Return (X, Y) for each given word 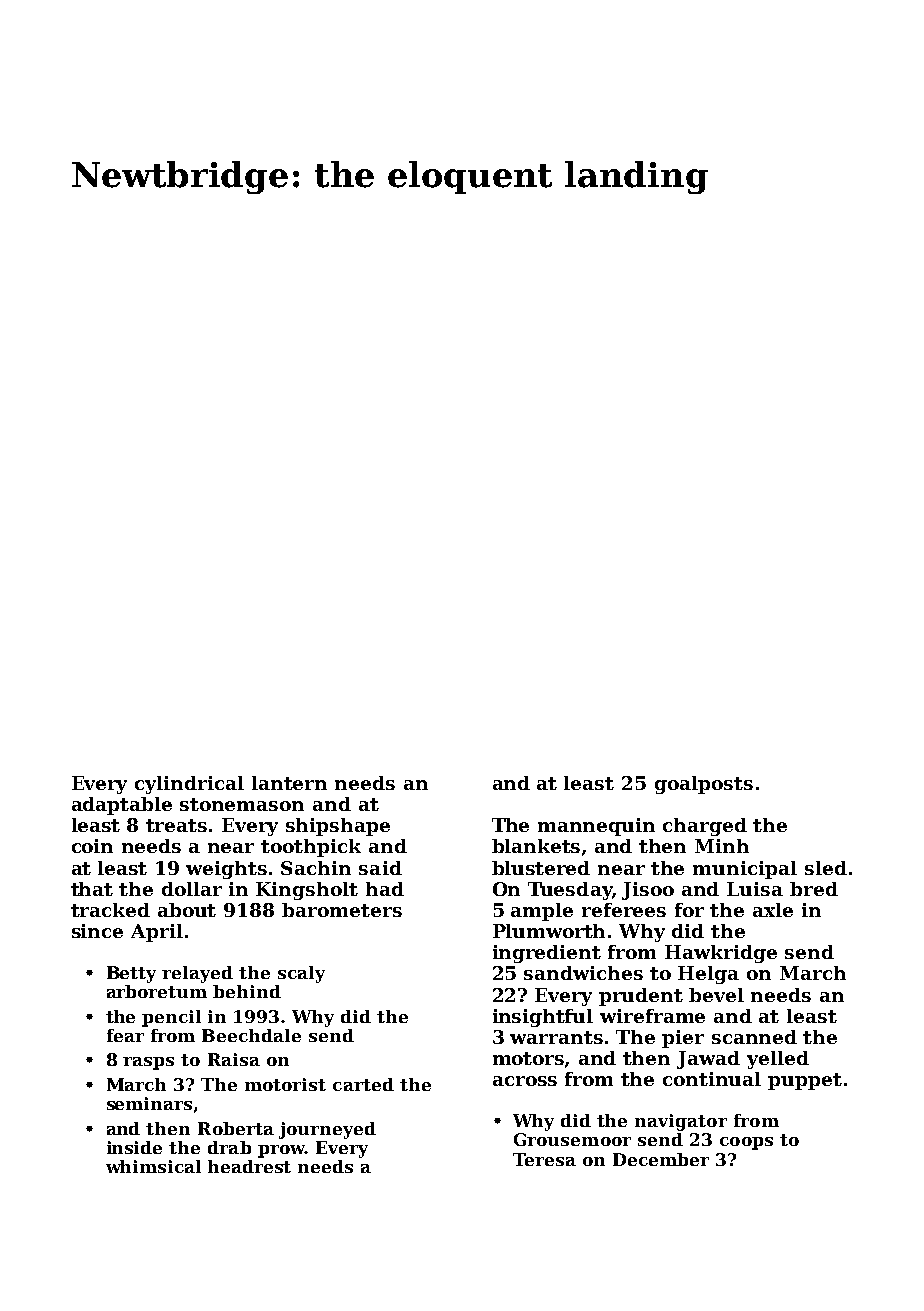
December (661, 1159)
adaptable (122, 806)
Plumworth (549, 931)
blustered (541, 868)
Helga (708, 975)
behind (247, 991)
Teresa (544, 1159)
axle (773, 910)
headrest (249, 1166)
